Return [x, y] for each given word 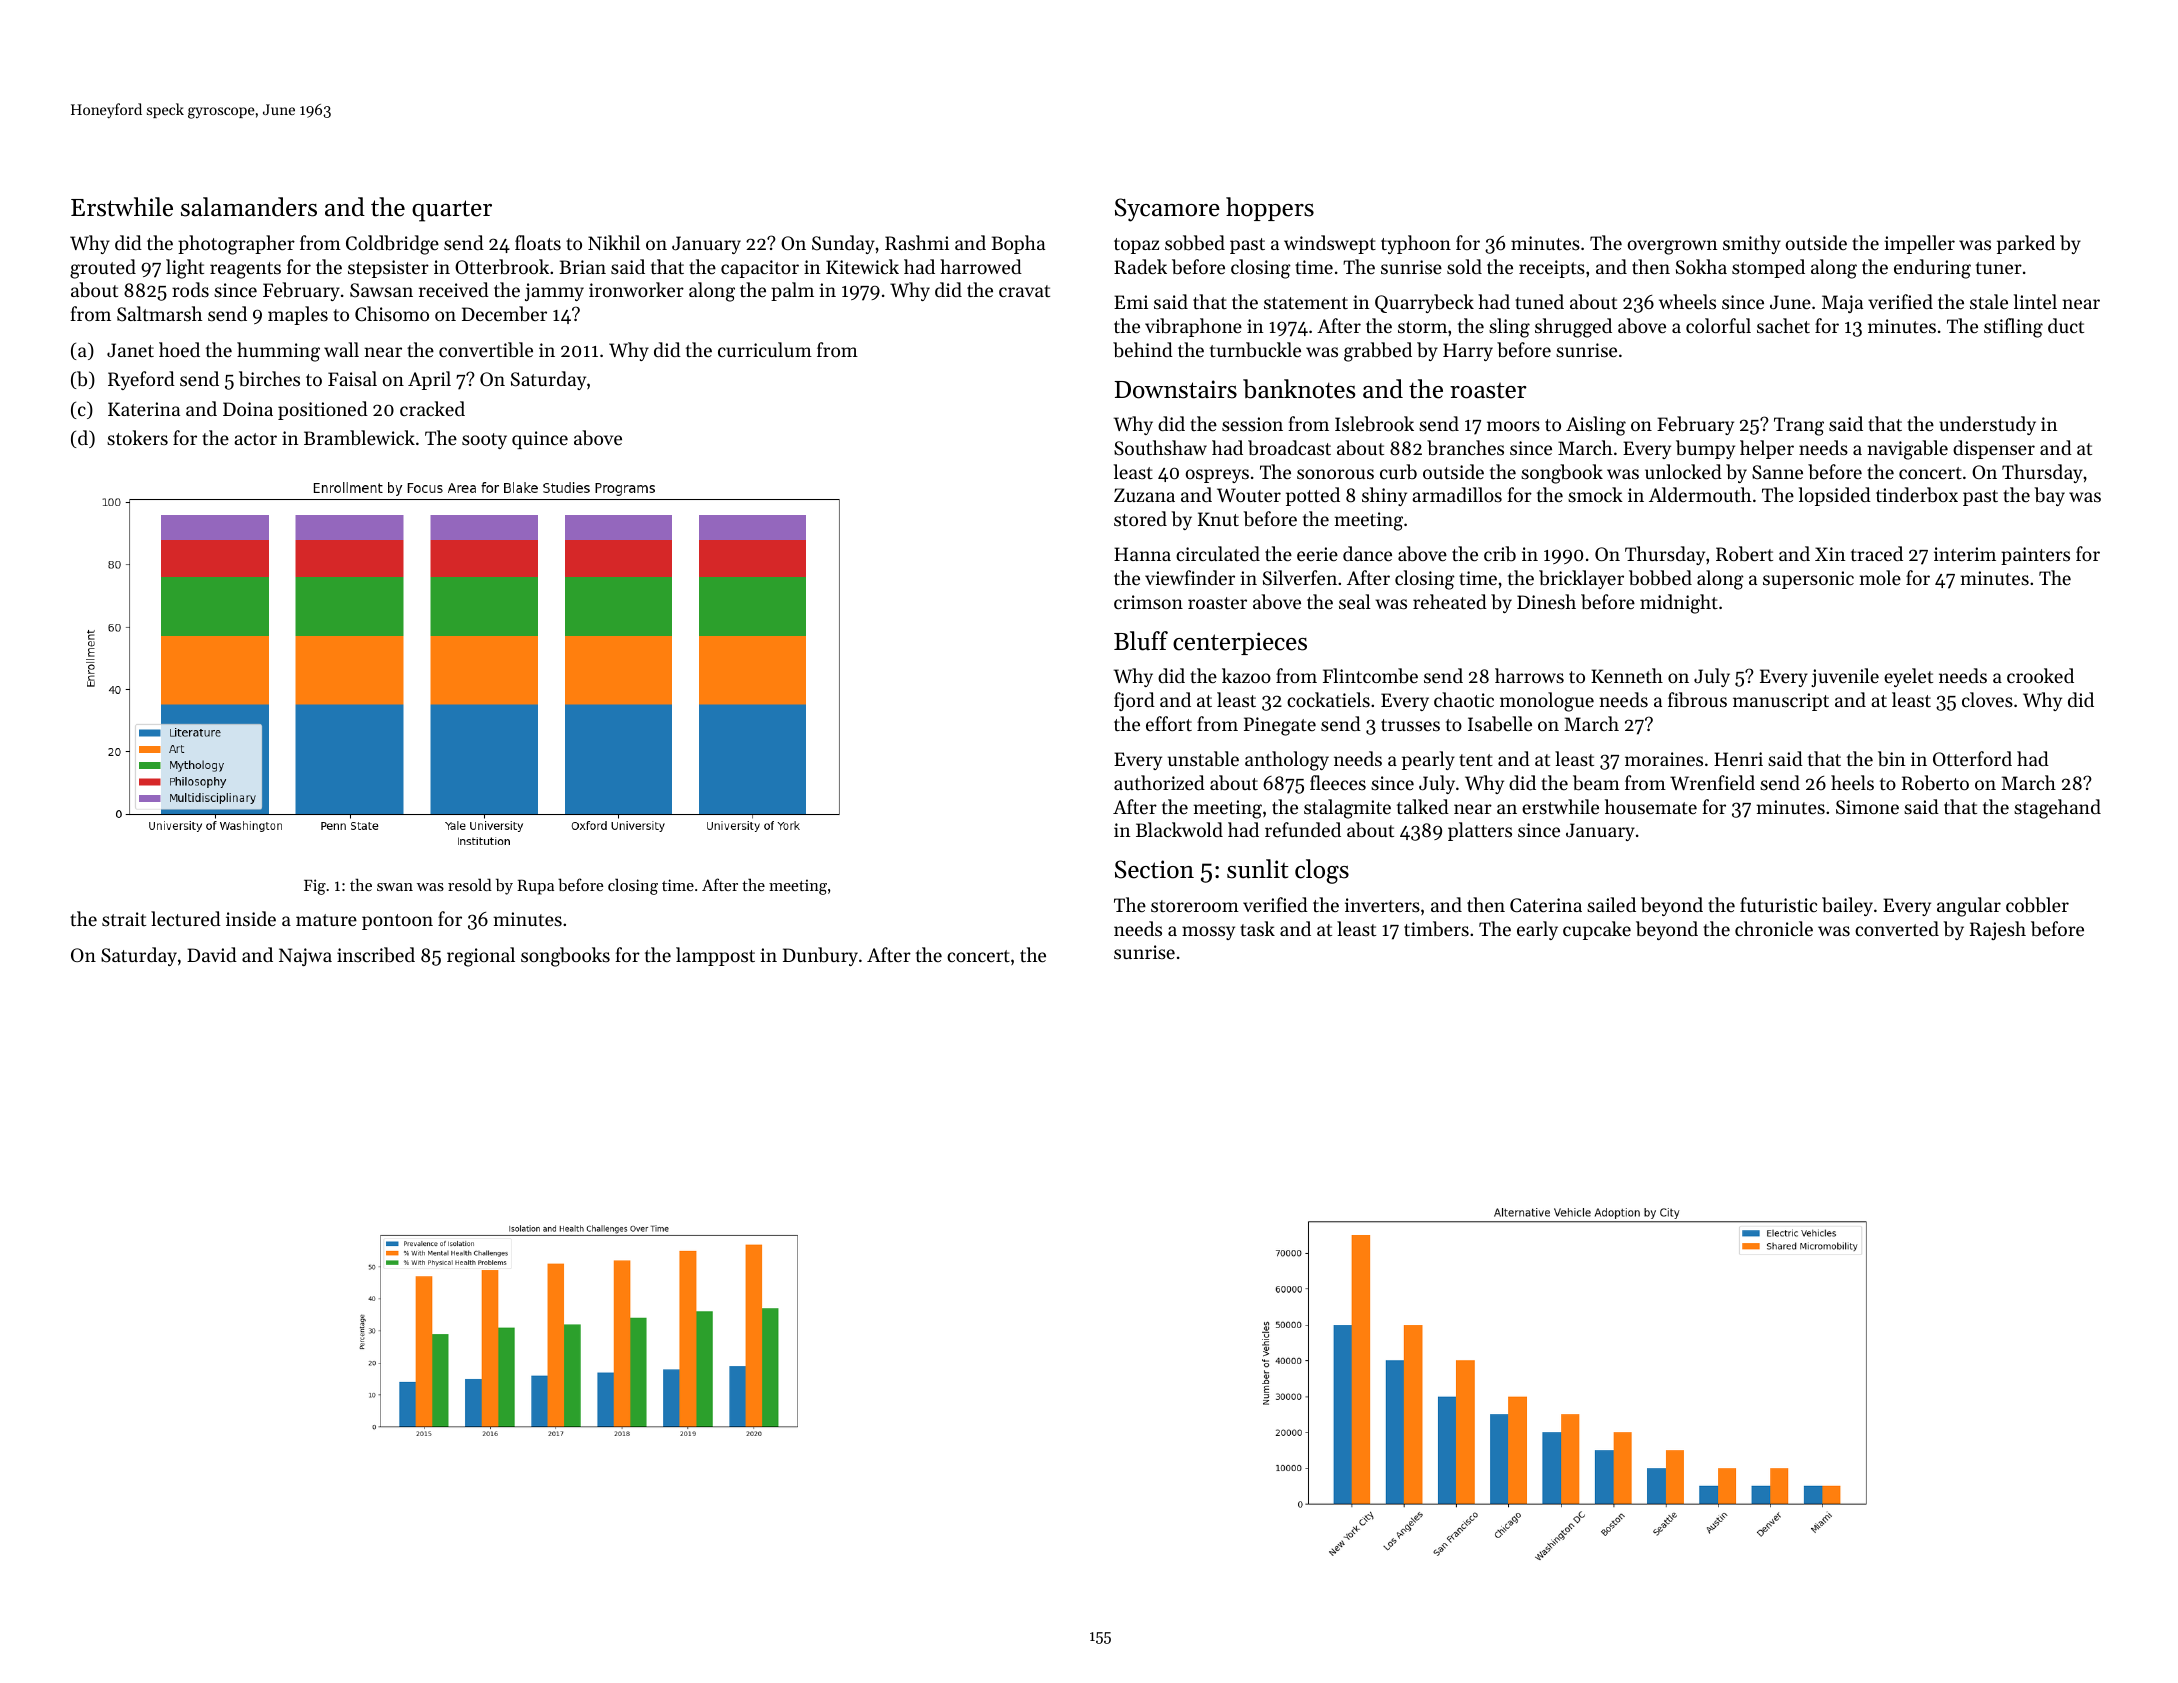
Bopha [1018, 244]
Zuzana [1144, 495]
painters [2035, 556]
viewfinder [1190, 577]
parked [2026, 244]
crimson [1148, 602]
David [212, 954]
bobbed [1660, 578]
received [454, 289]
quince [540, 440]
